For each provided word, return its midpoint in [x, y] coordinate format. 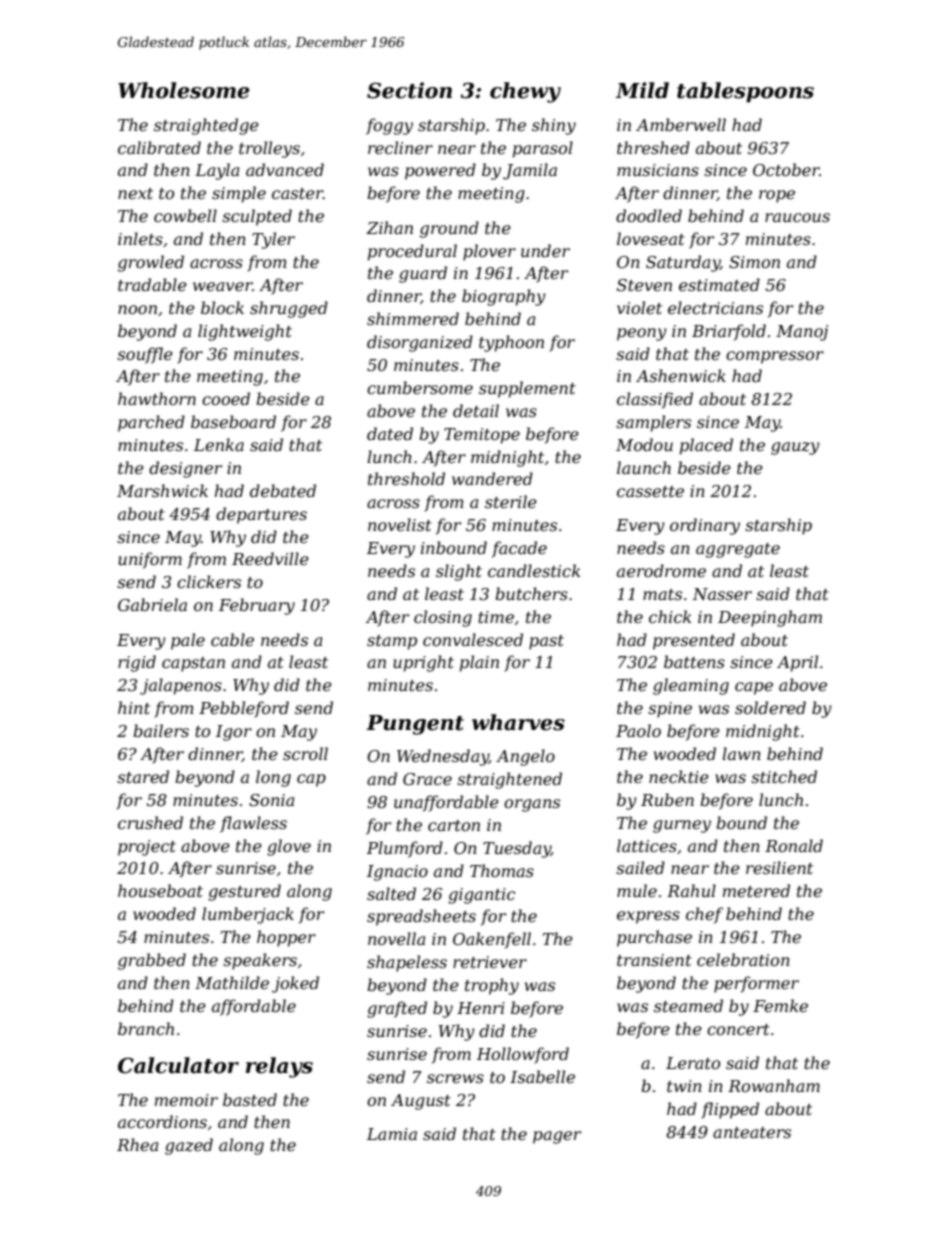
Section [409, 90]
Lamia [392, 1134]
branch [146, 1028]
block [222, 307]
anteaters [752, 1132]
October [786, 169]
